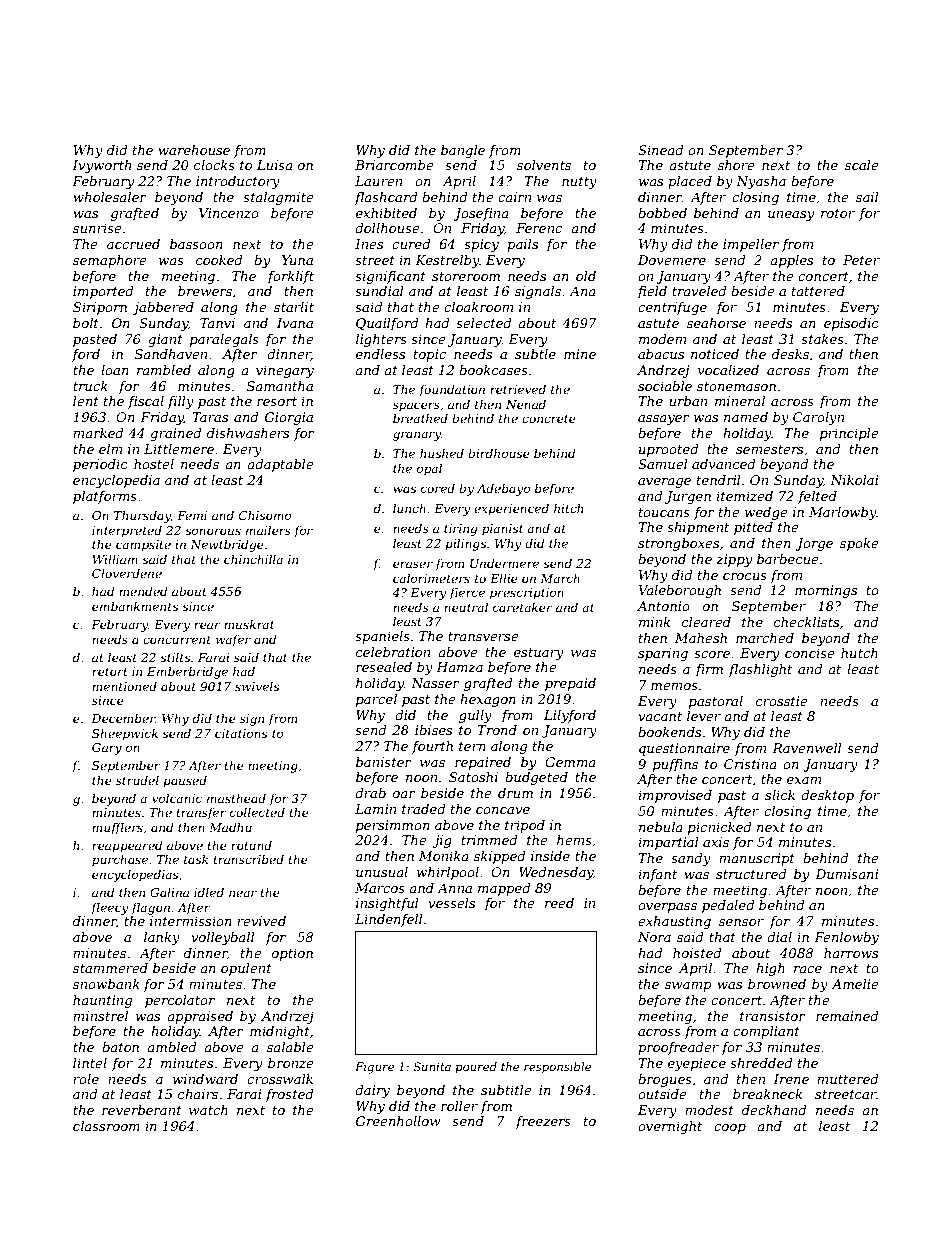  Describe the element at coordinates (292, 954) in the screenshot. I see `option` at that location.
